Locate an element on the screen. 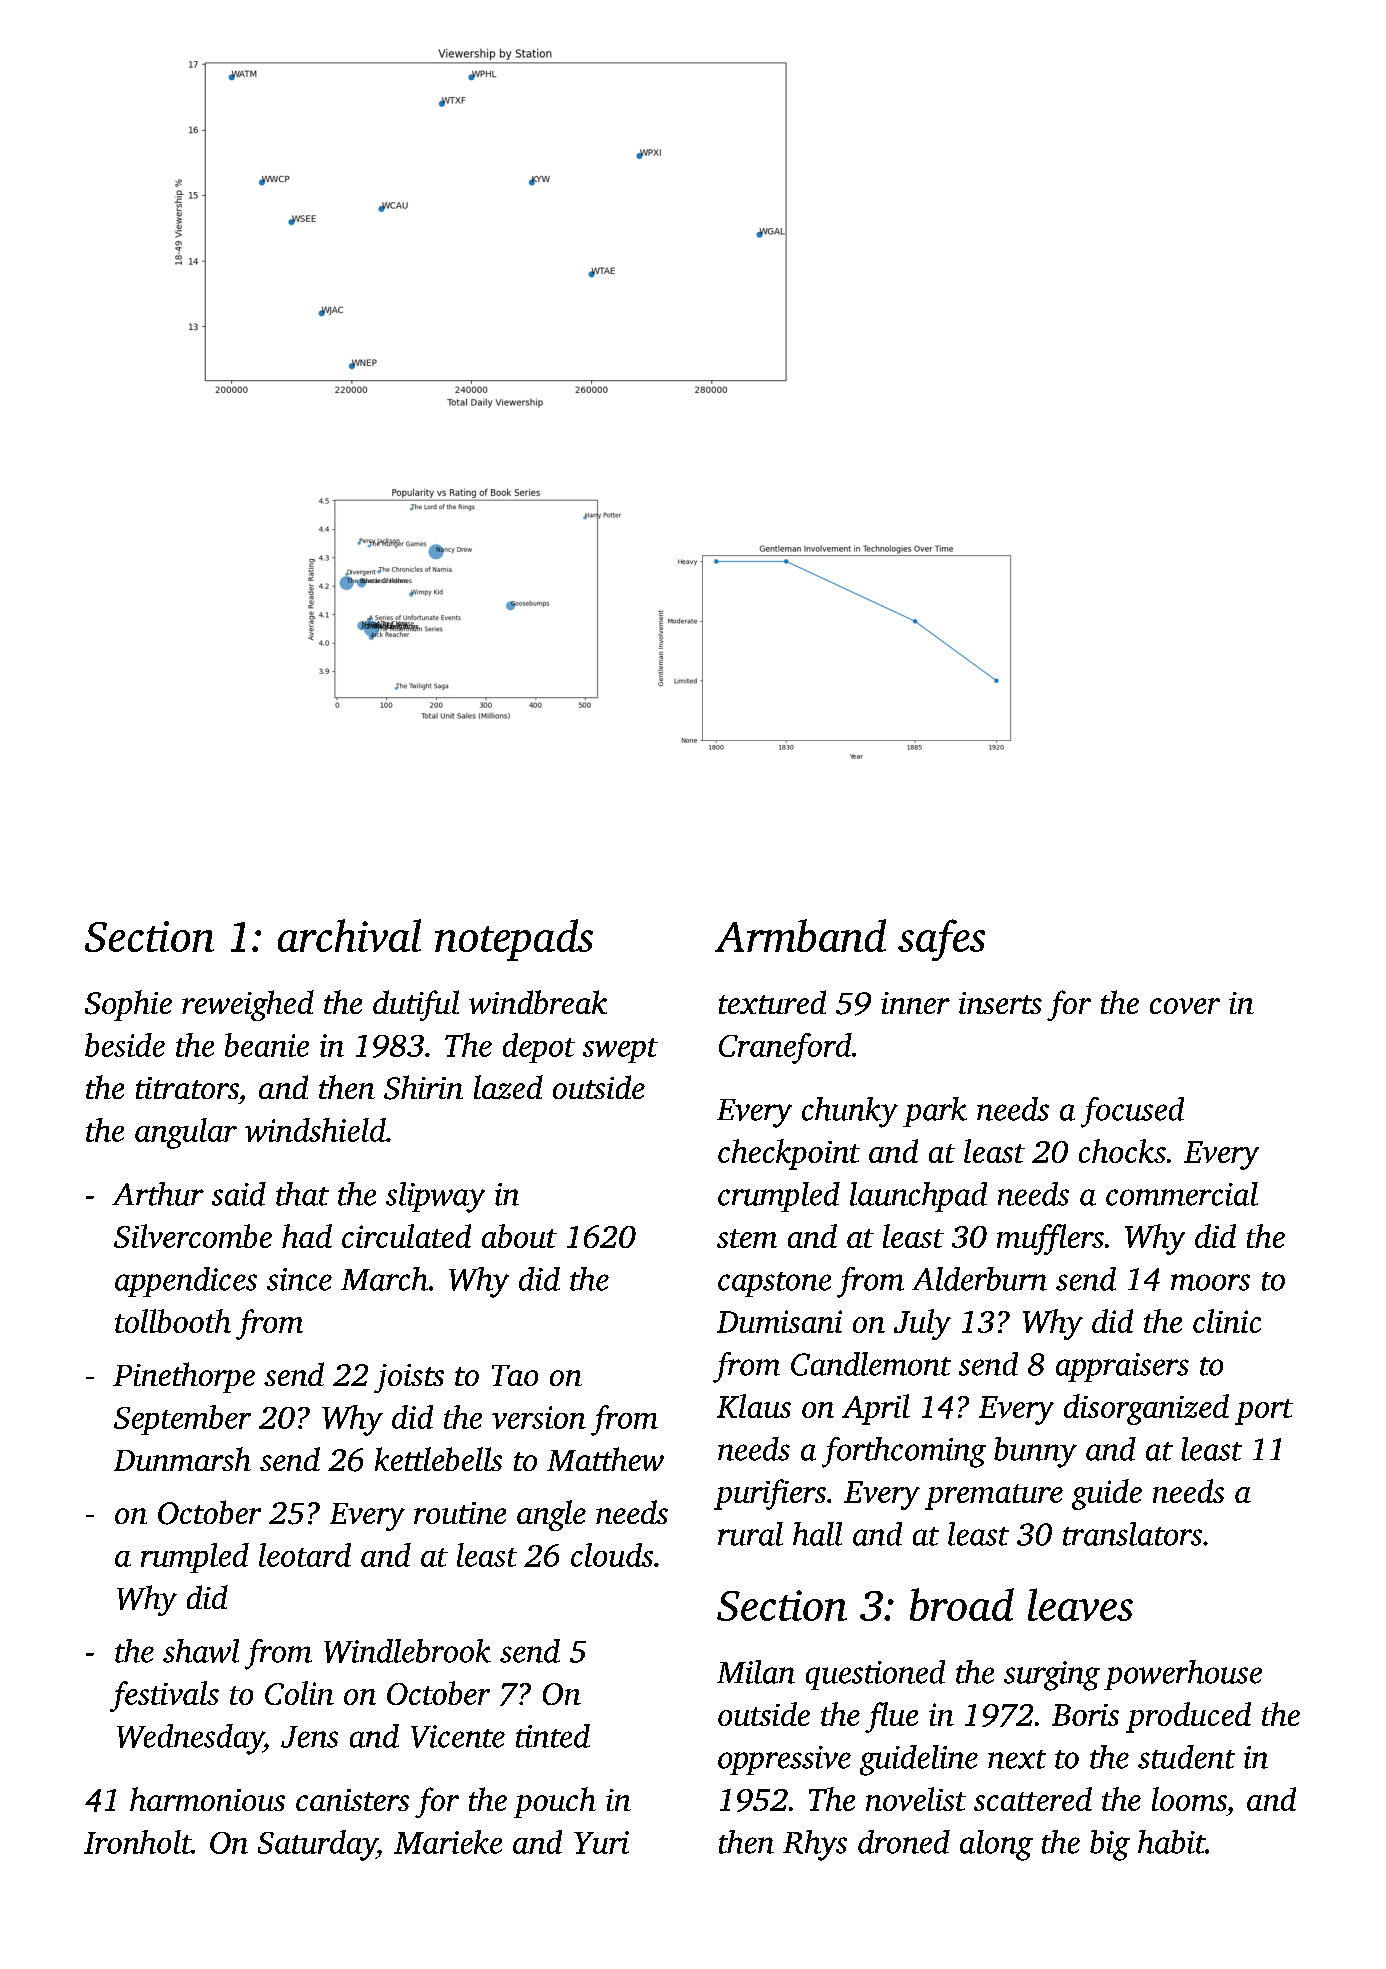 This screenshot has width=1386, height=1969. translators is located at coordinates (1132, 1534).
